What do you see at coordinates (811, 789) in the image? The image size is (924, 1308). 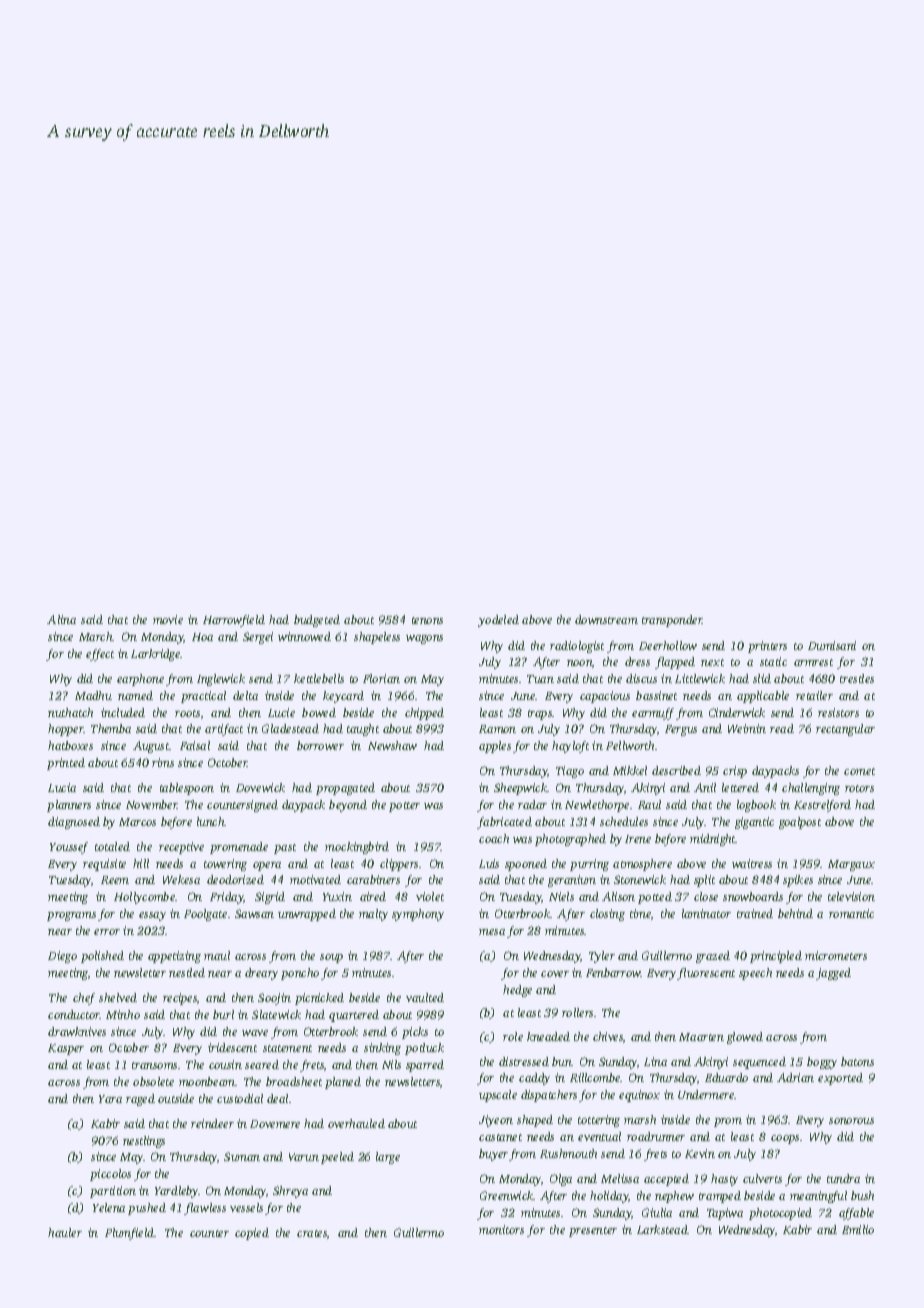 I see `challenging` at bounding box center [811, 789].
